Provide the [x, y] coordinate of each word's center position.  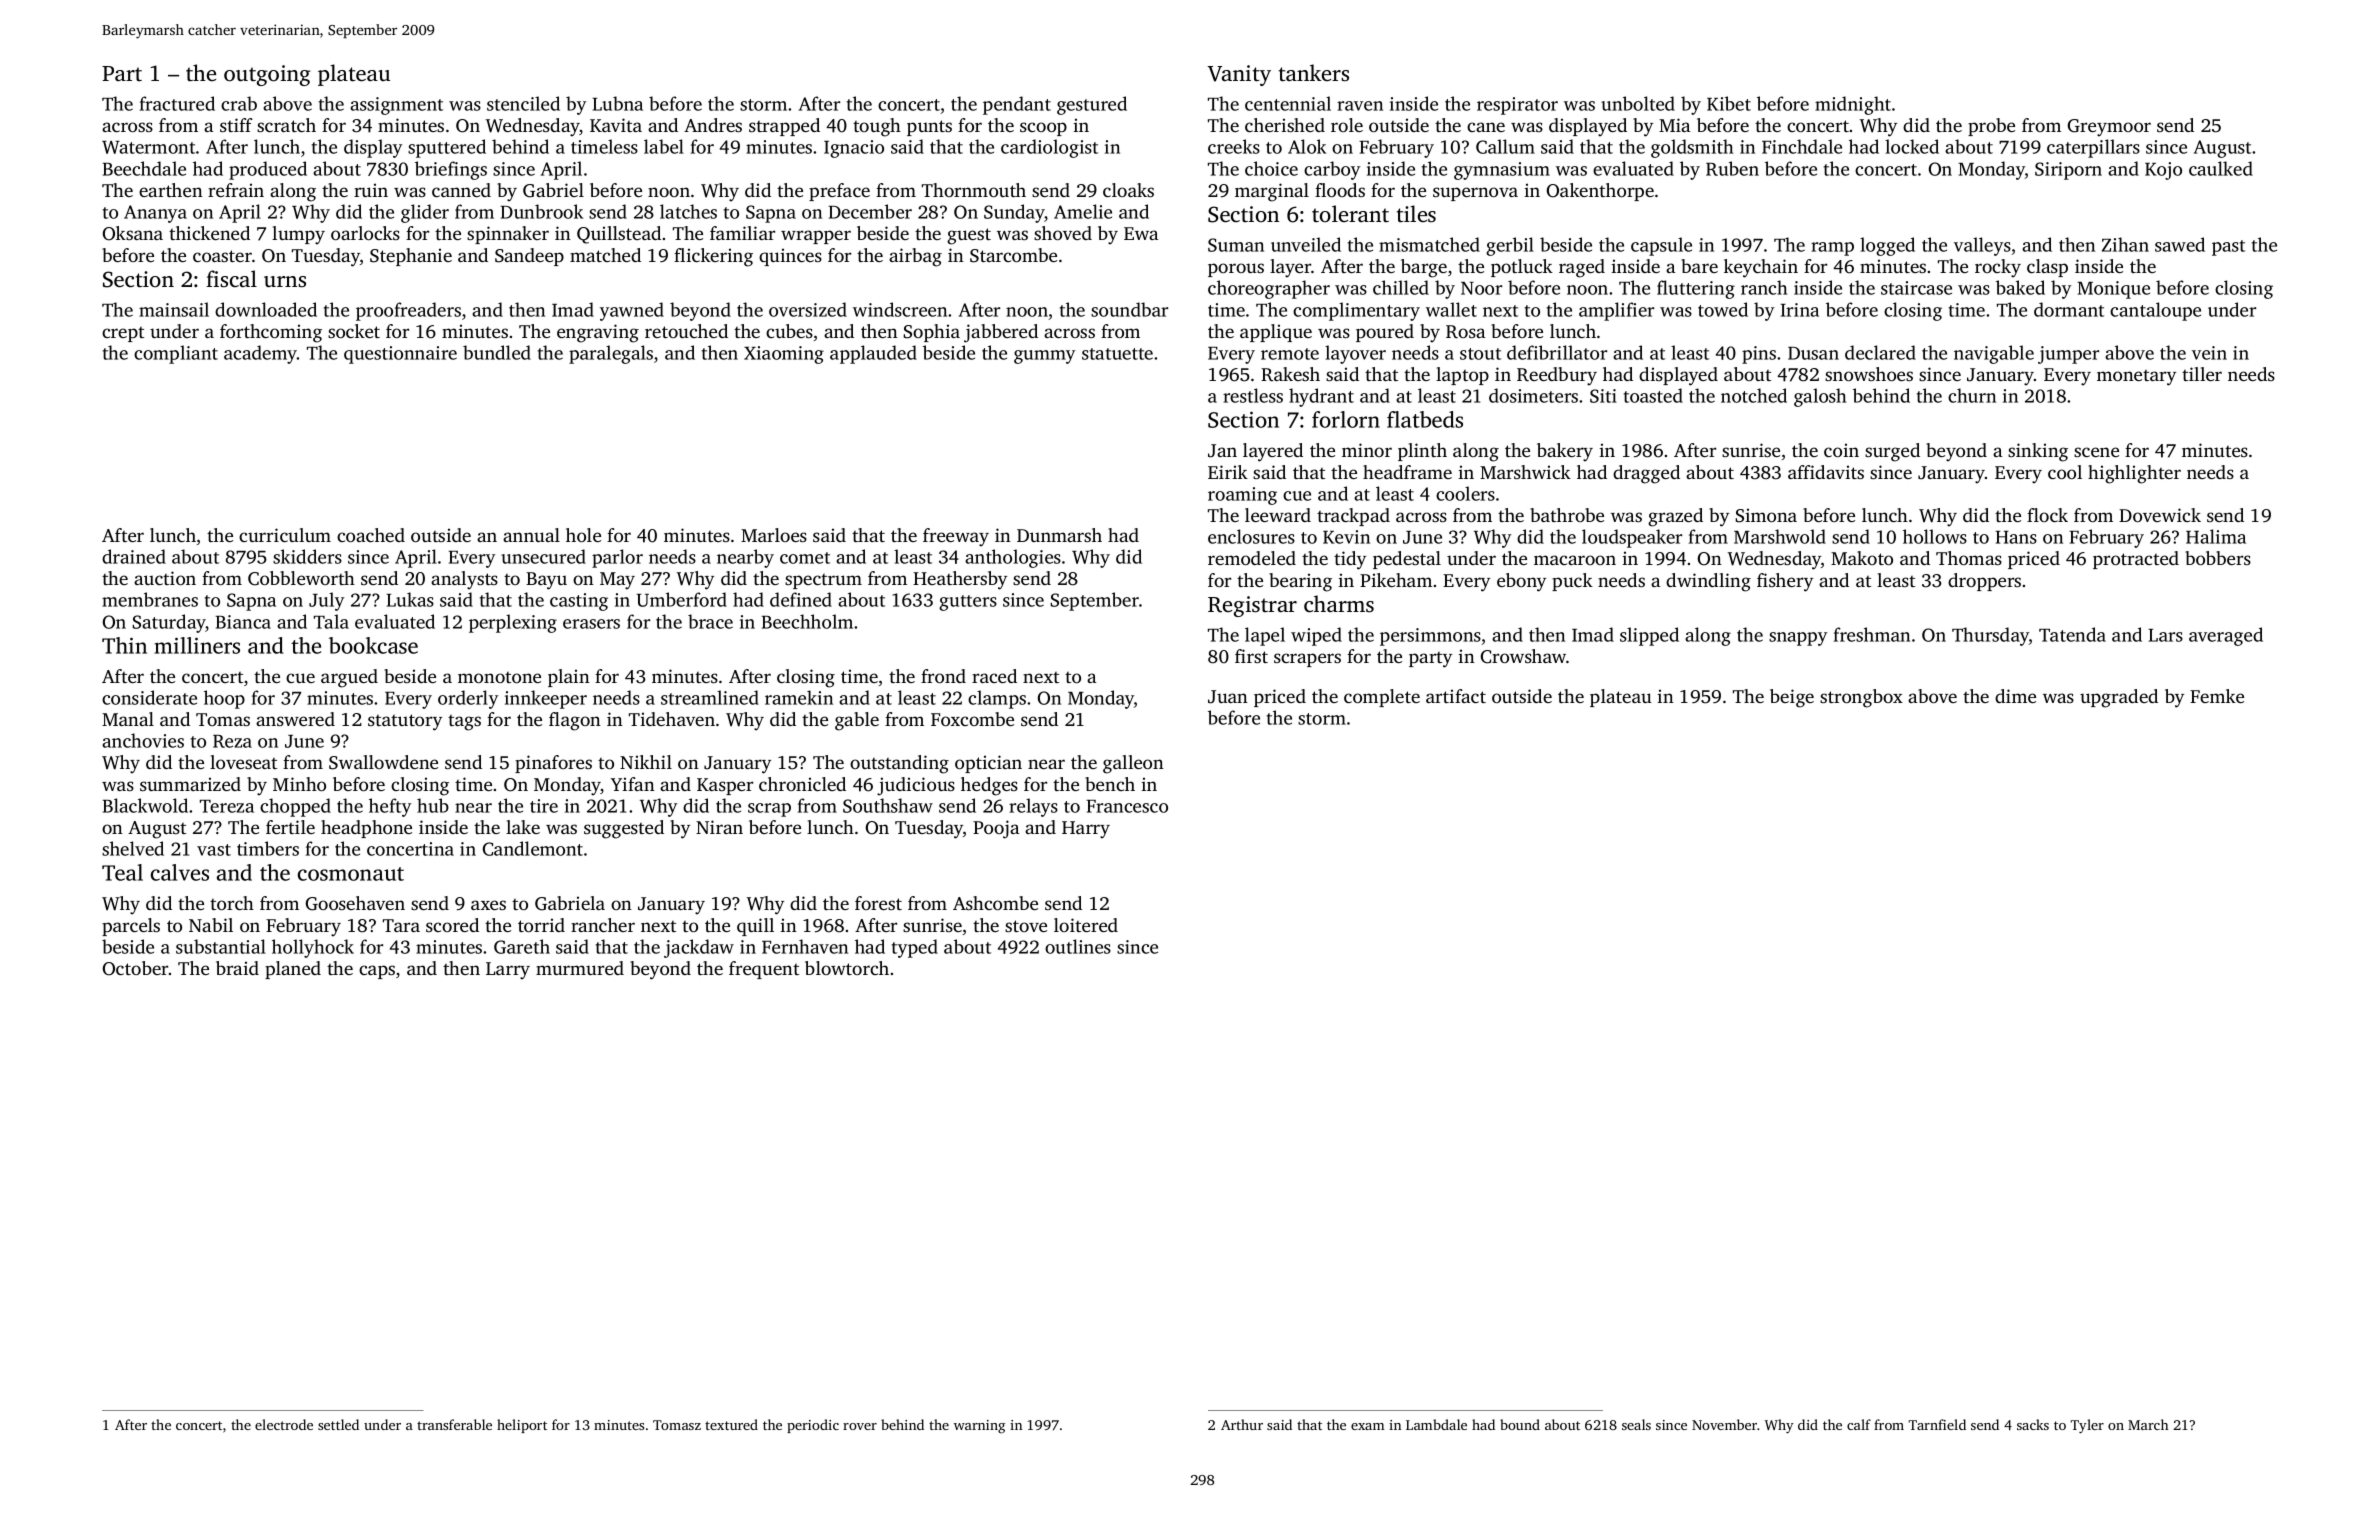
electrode [284, 1424]
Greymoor [2109, 128]
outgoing [267, 75]
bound [1520, 1424]
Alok [1307, 146]
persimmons [1430, 637]
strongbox [1861, 698]
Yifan [633, 784]
